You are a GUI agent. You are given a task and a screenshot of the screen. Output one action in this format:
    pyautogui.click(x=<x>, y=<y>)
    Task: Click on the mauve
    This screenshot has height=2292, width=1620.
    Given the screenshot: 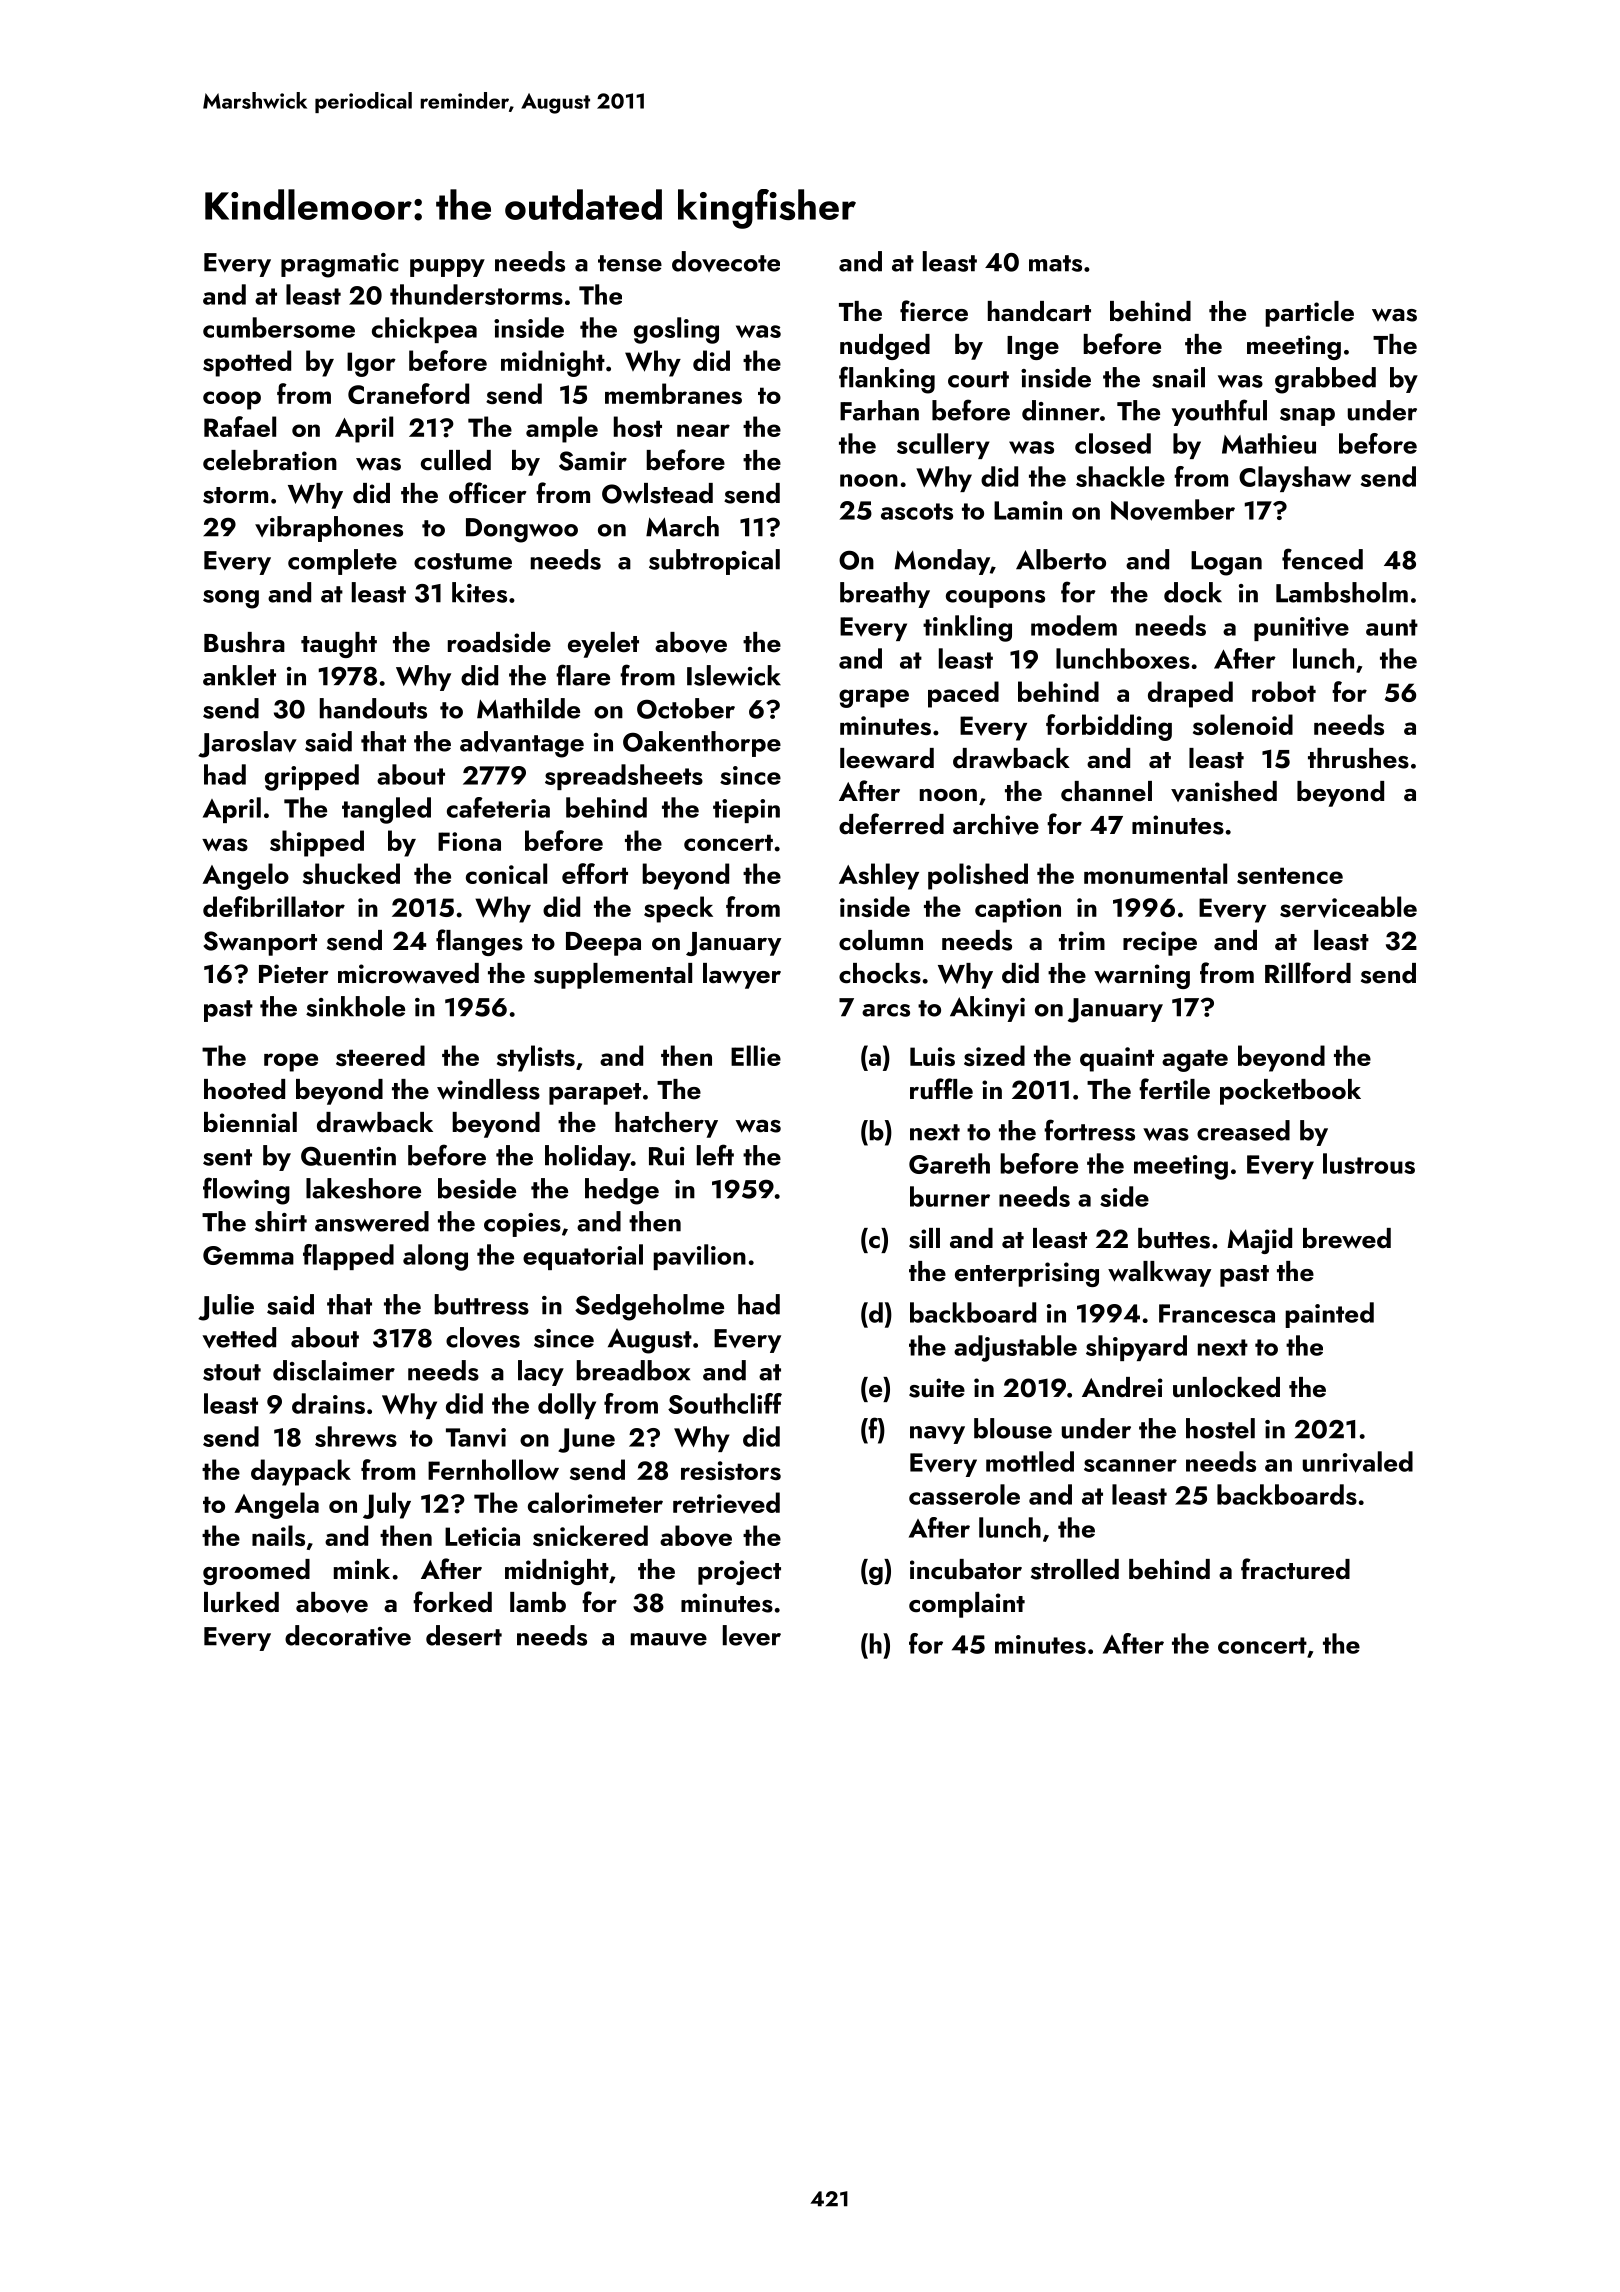 What is the action you would take?
    pyautogui.click(x=669, y=1639)
